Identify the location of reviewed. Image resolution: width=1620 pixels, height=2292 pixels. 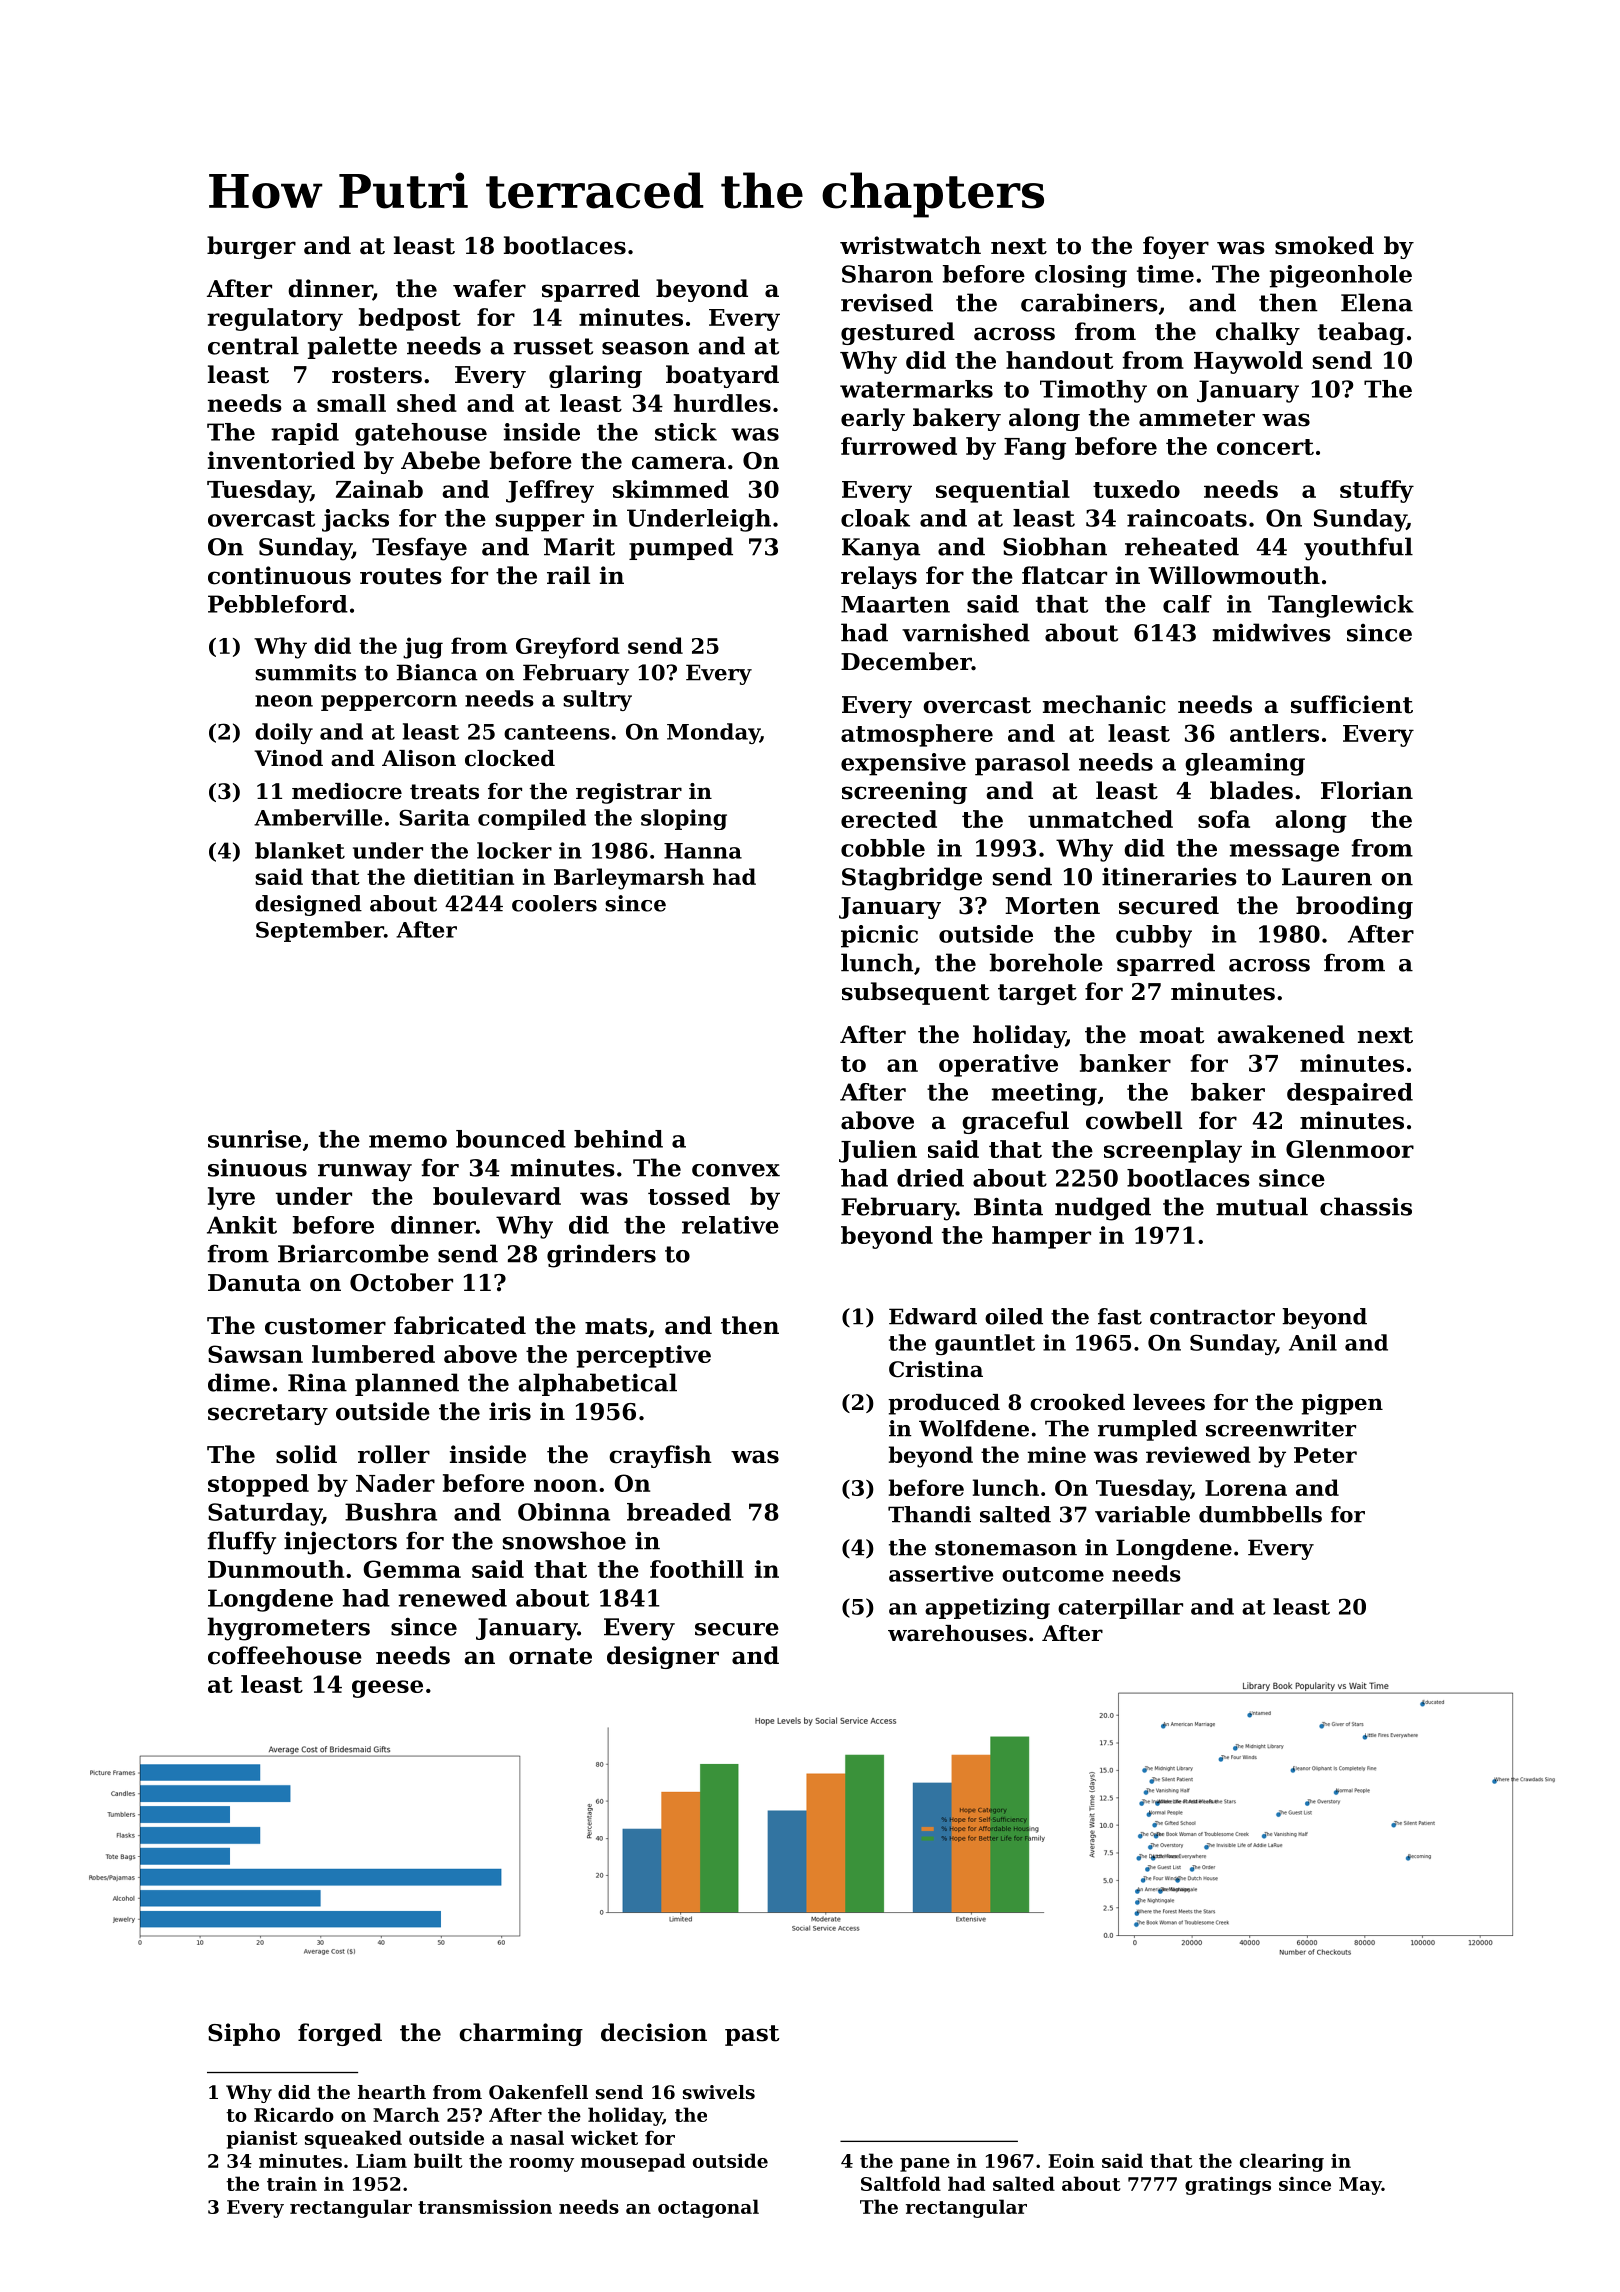
(1198, 1454).
